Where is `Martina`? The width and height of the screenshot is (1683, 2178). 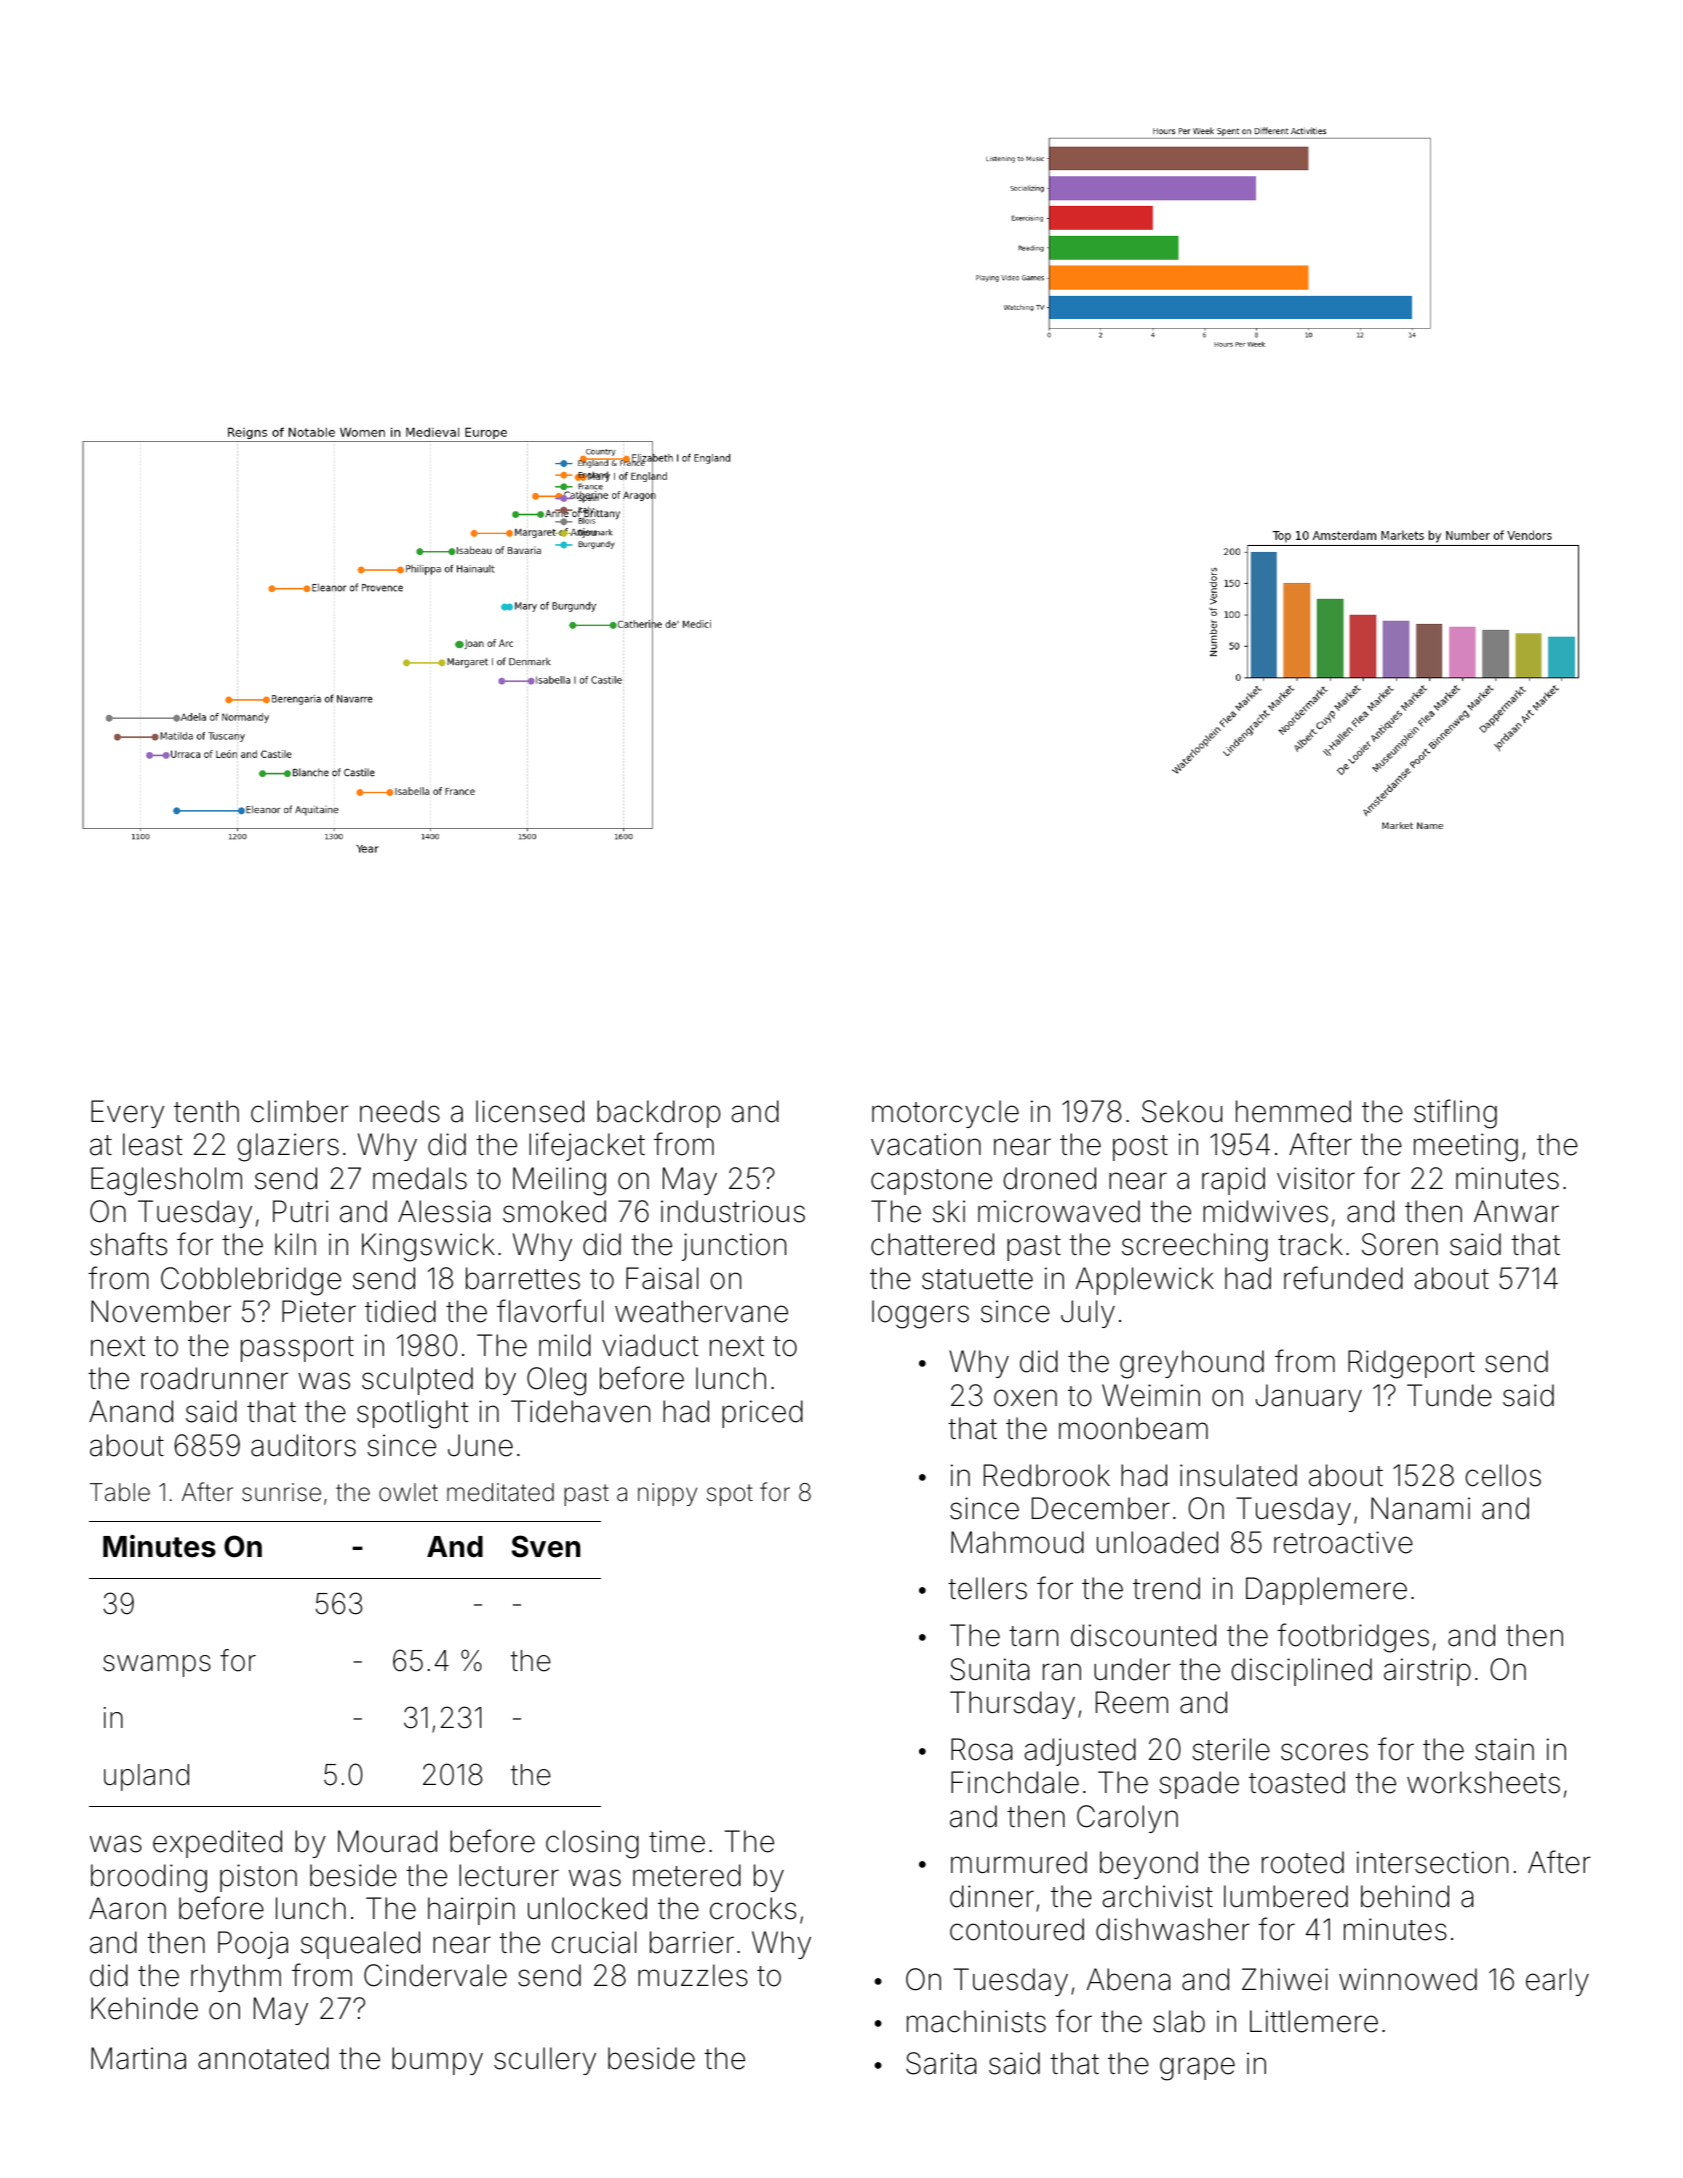
Martina is located at coordinates (138, 2058).
